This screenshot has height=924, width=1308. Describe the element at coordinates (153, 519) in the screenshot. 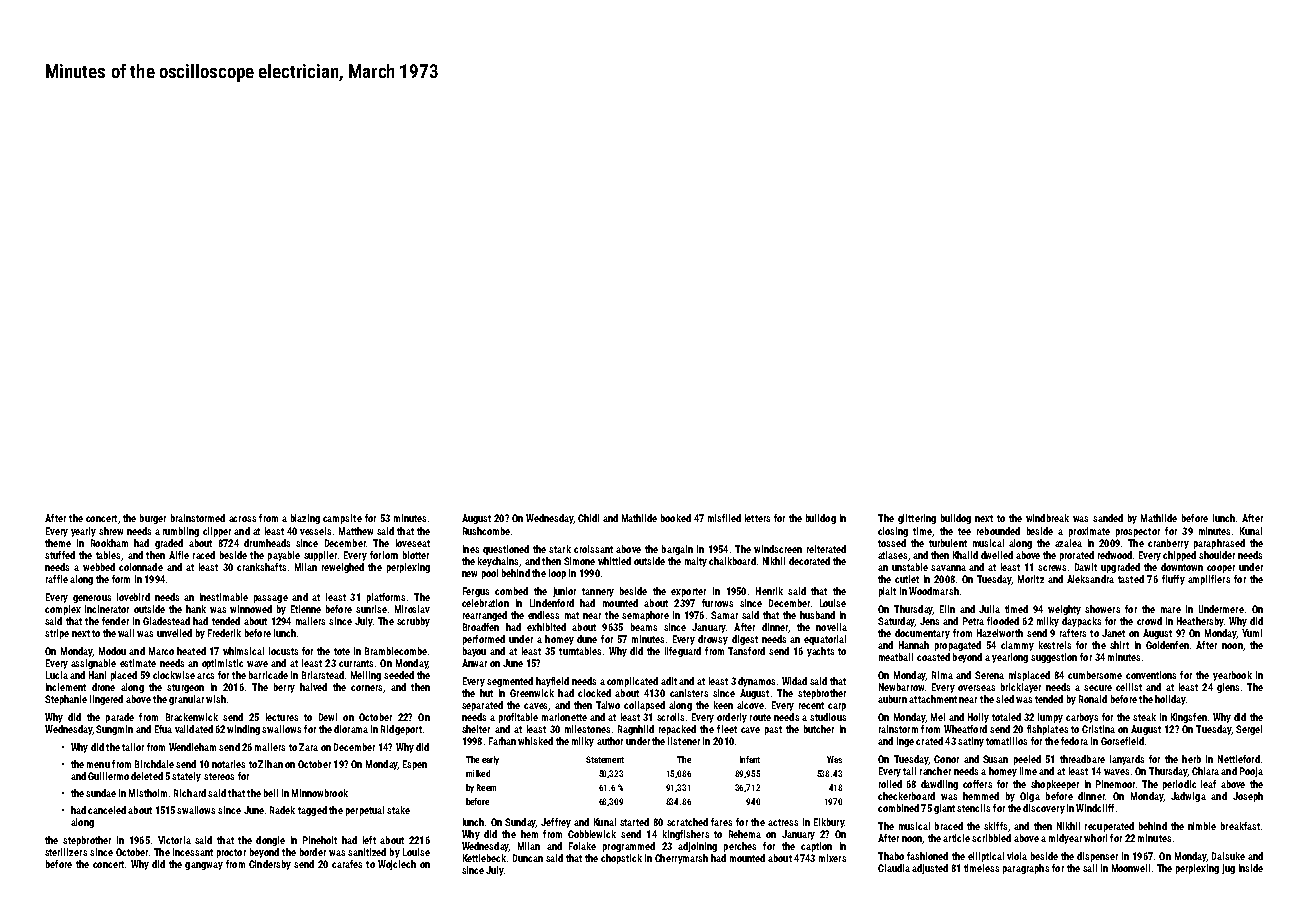

I see `burger` at that location.
